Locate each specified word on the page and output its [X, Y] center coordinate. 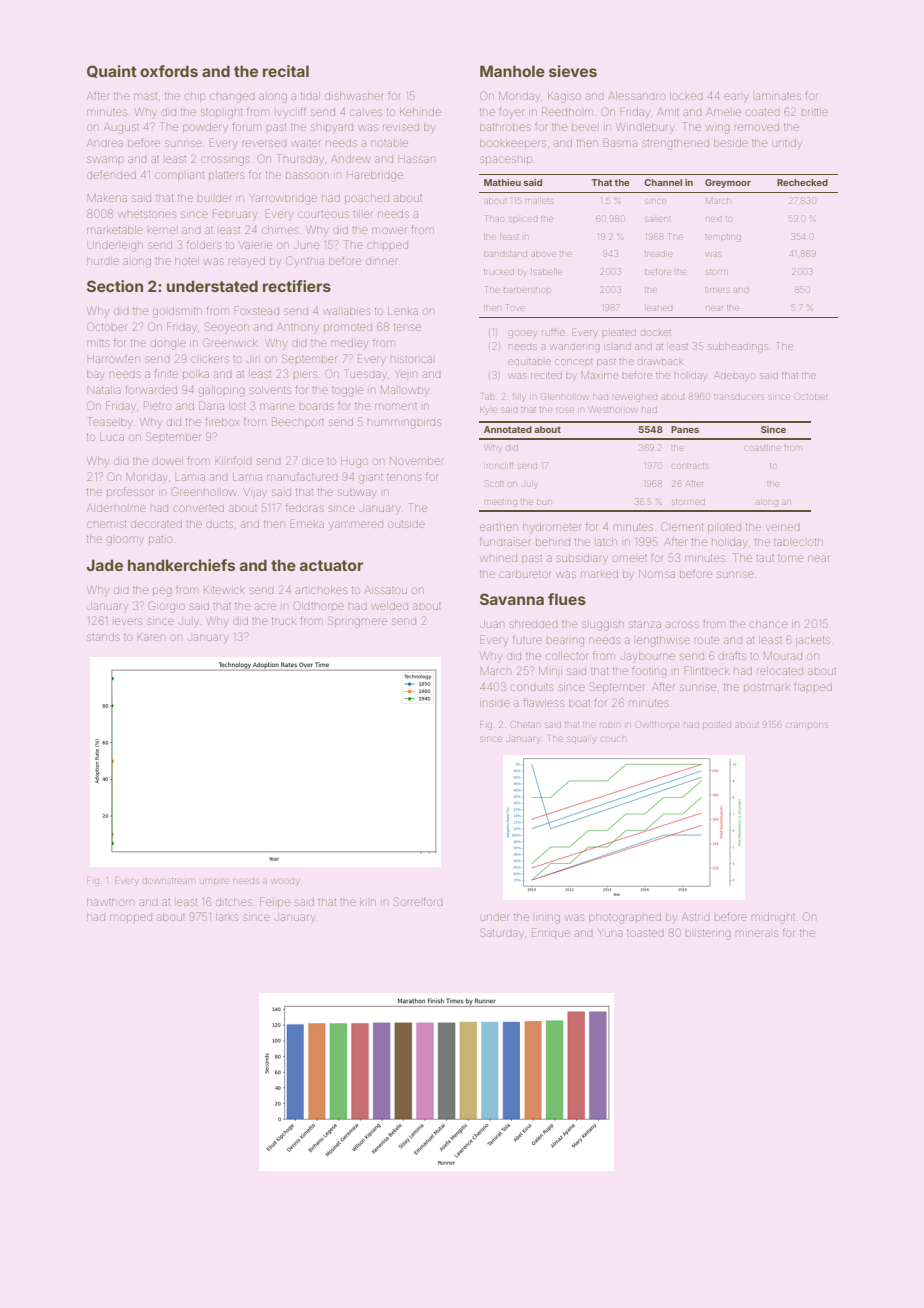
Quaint [112, 71]
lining [548, 919]
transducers [739, 397]
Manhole [512, 71]
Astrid [696, 917]
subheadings [738, 348]
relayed [247, 262]
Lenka [403, 311]
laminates [778, 96]
